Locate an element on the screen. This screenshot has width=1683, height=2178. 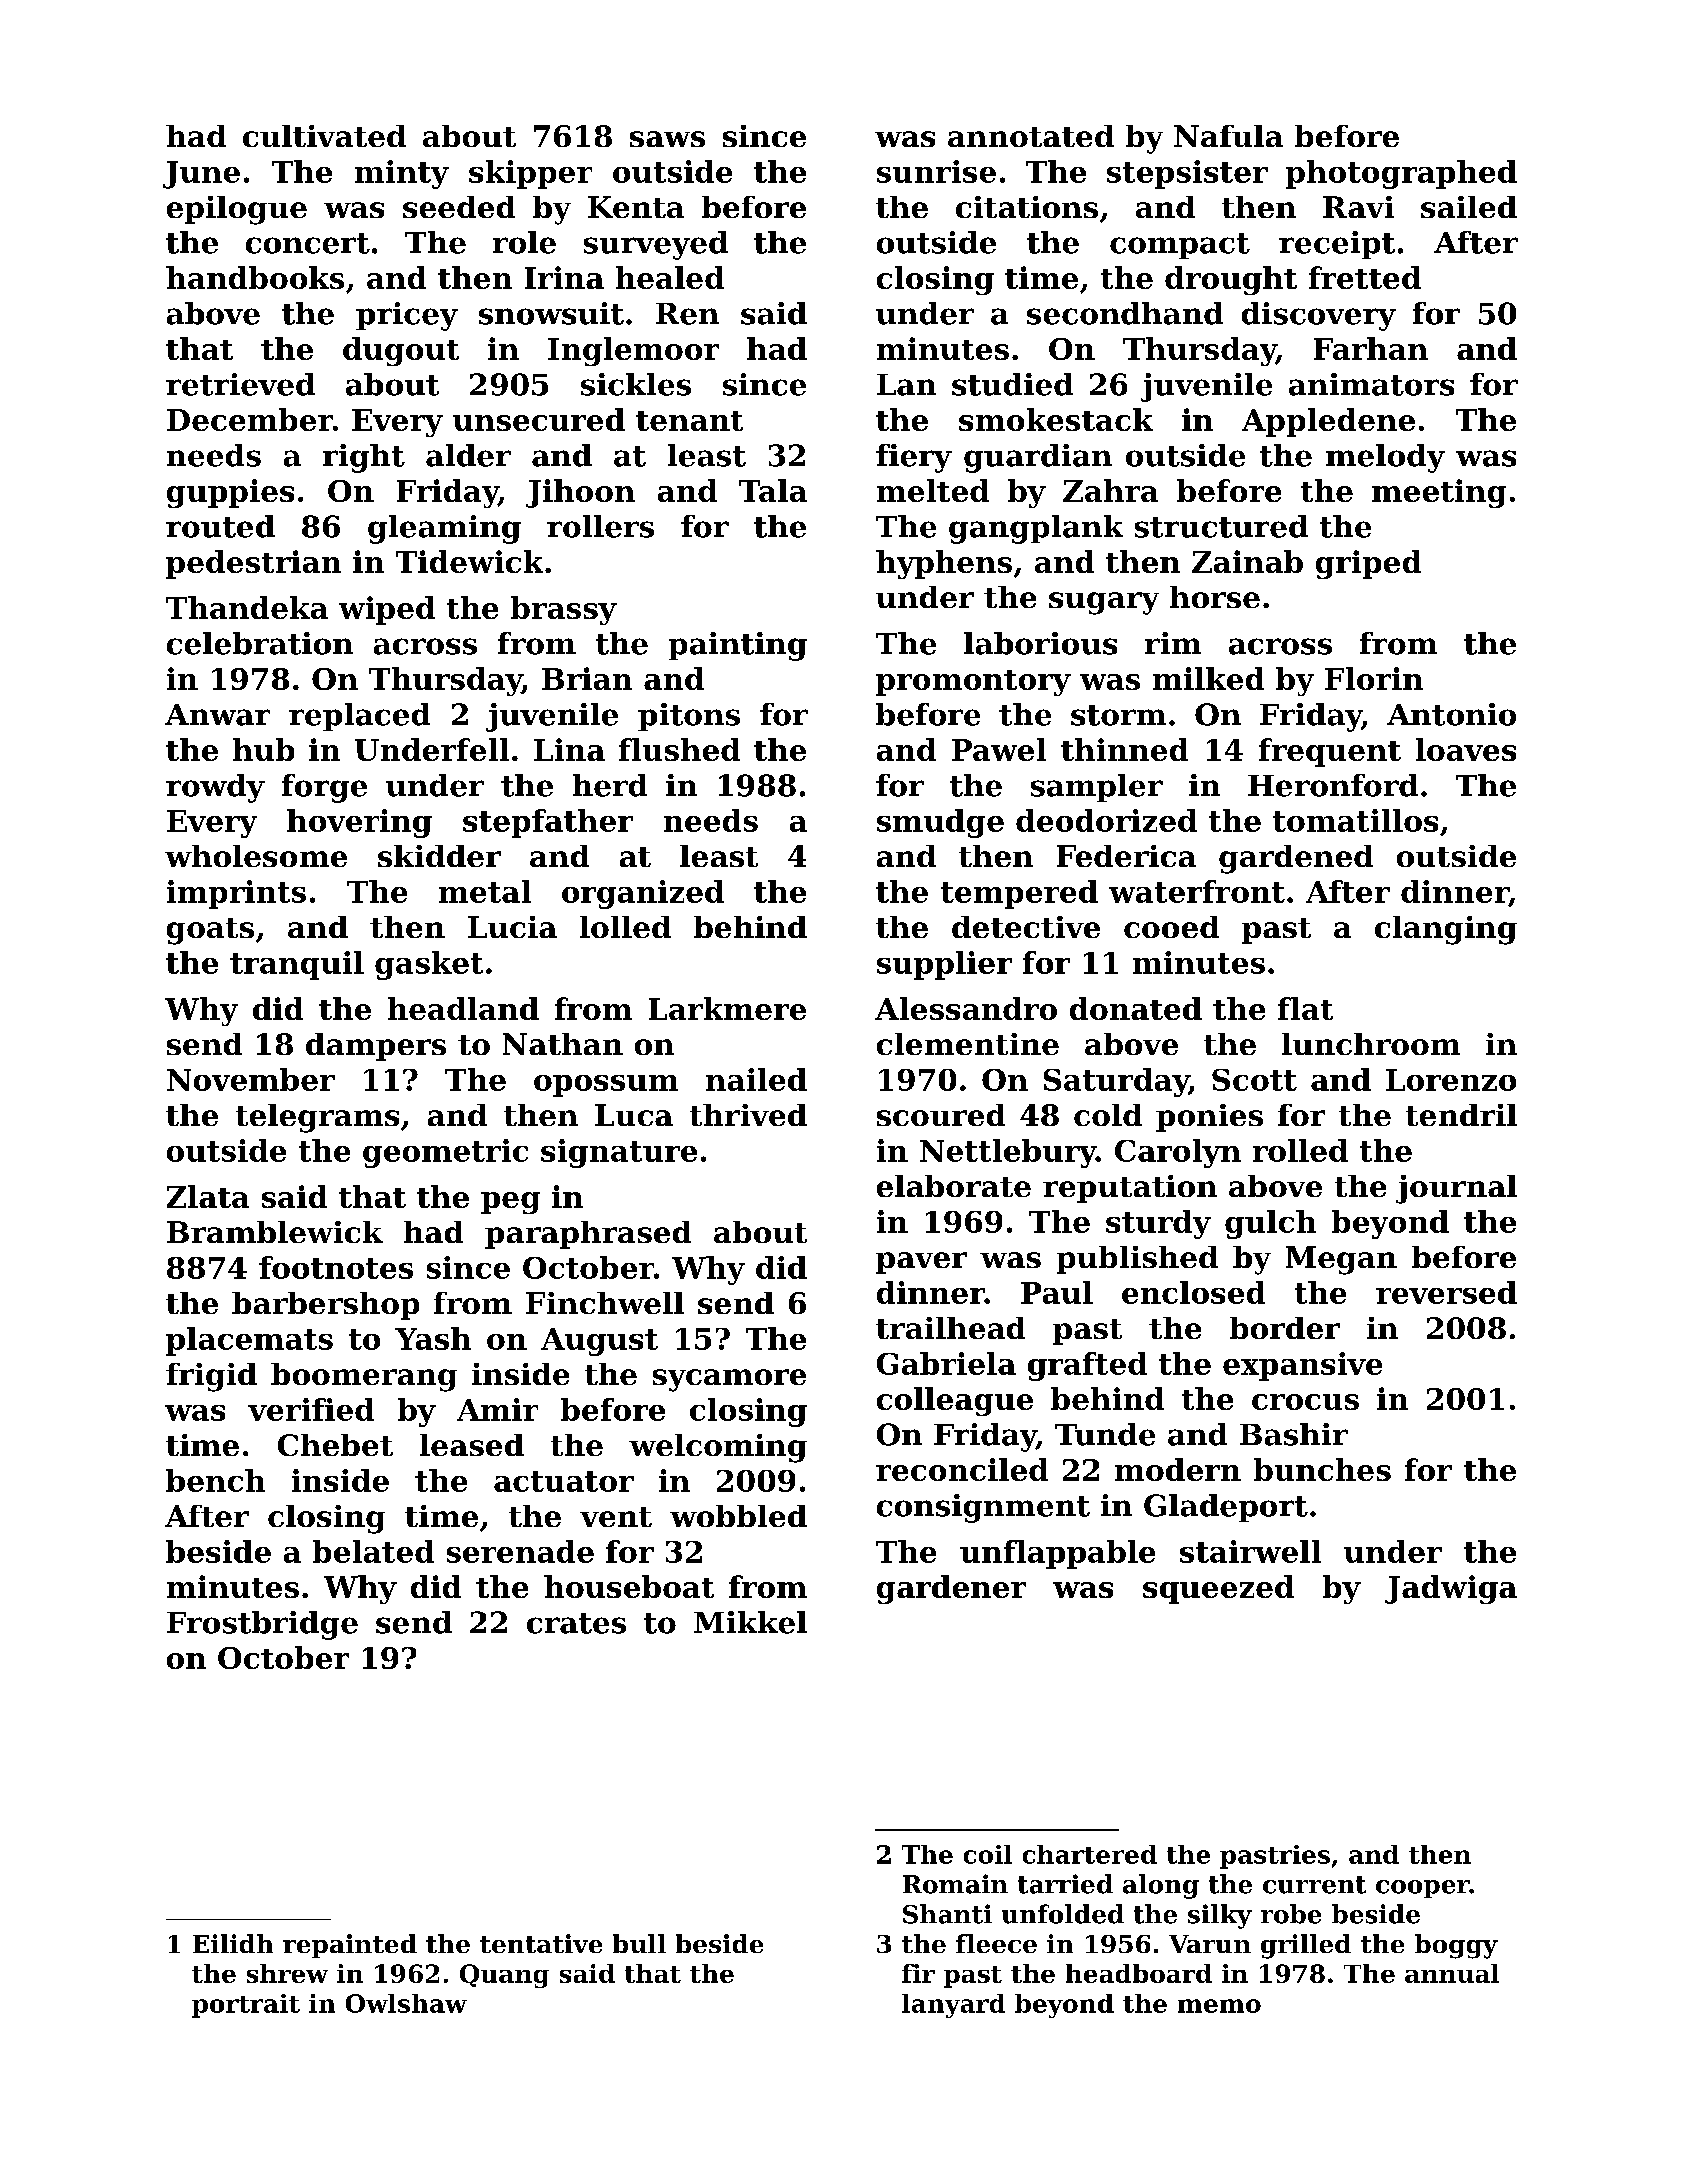
Jadwiga is located at coordinates (1451, 1589).
